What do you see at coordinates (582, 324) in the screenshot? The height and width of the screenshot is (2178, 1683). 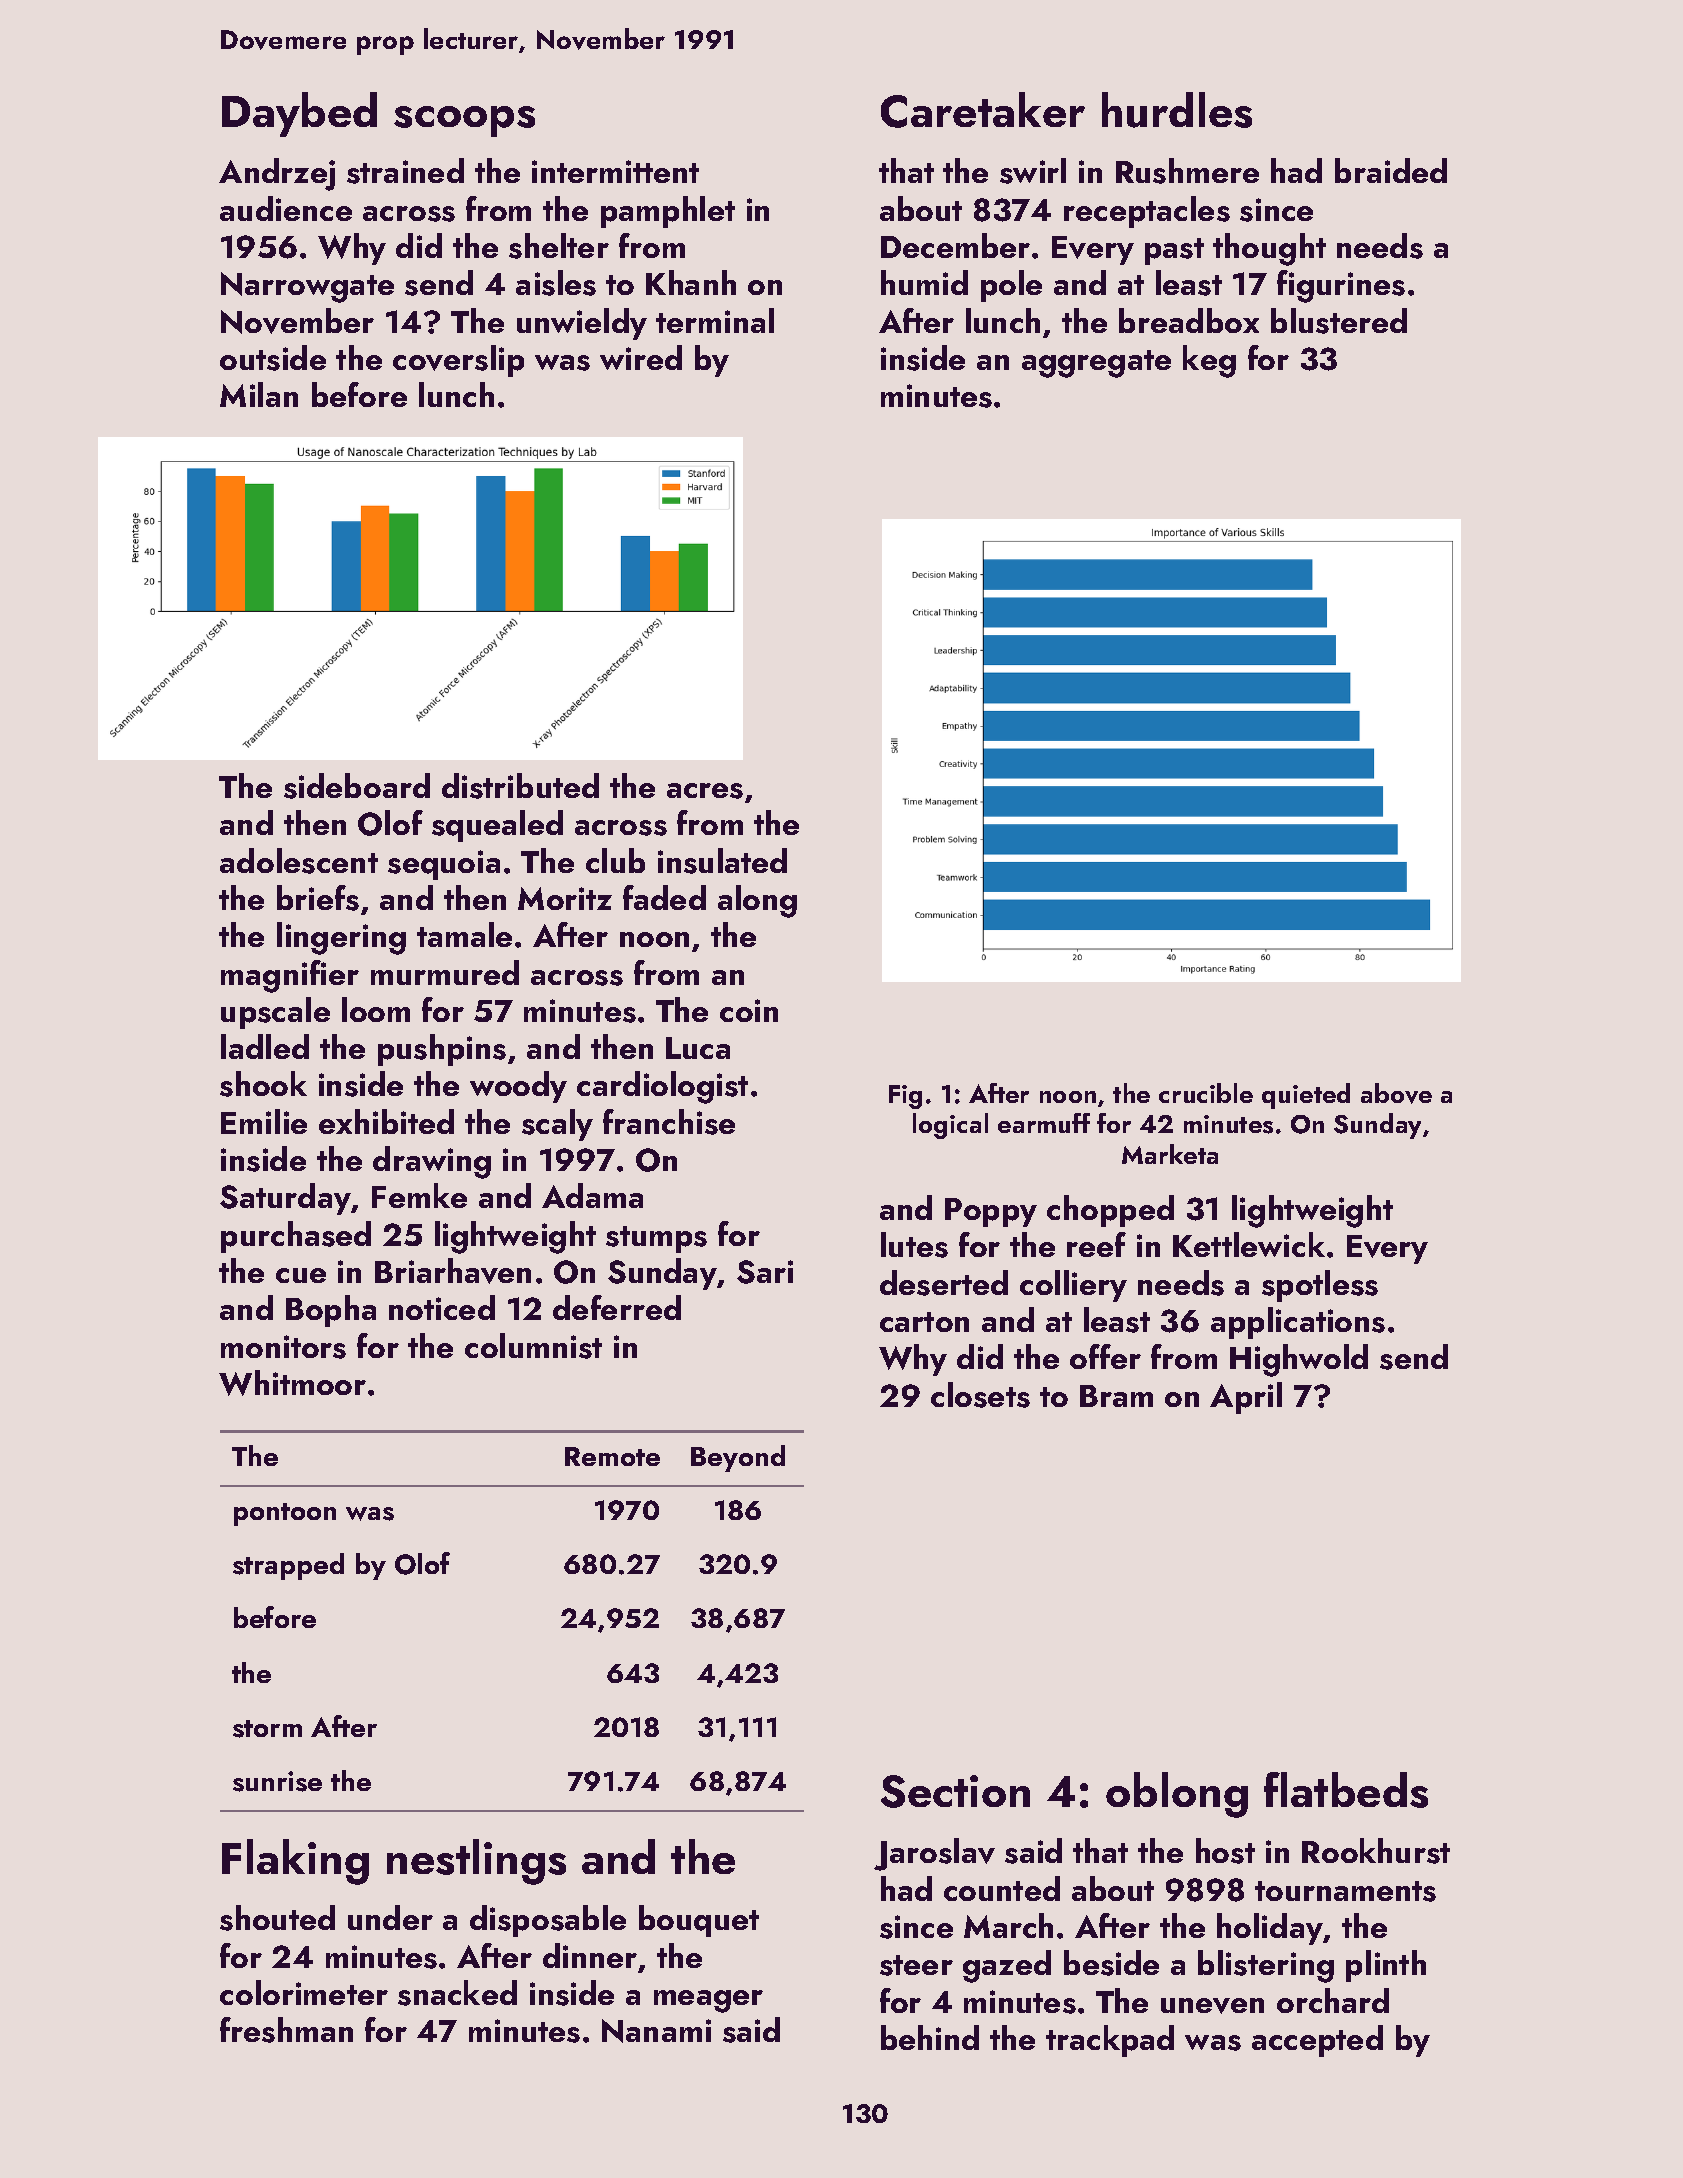 I see `unwieldy` at bounding box center [582, 324].
